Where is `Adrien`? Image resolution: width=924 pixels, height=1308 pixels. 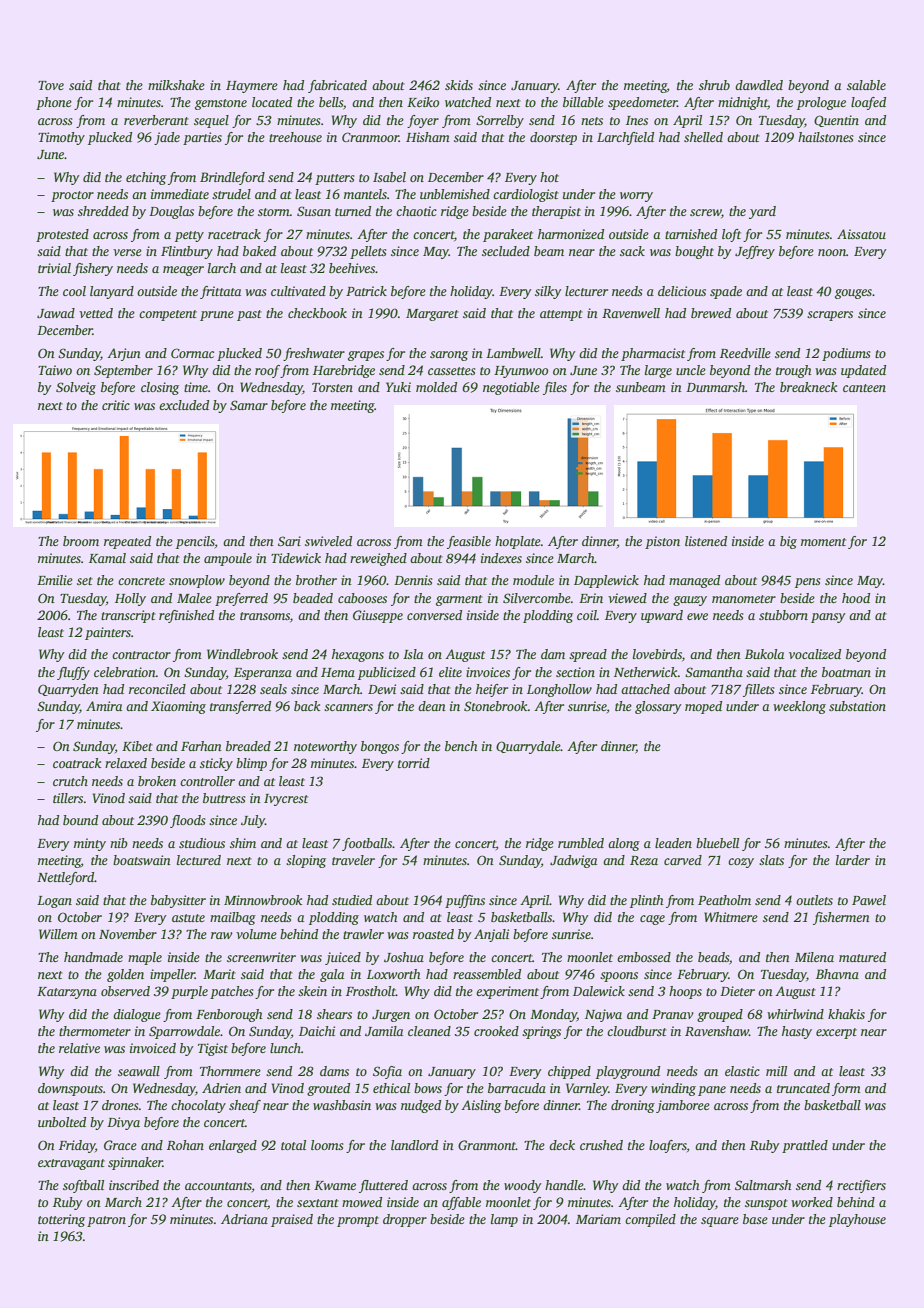 Adrien is located at coordinates (221, 1088).
